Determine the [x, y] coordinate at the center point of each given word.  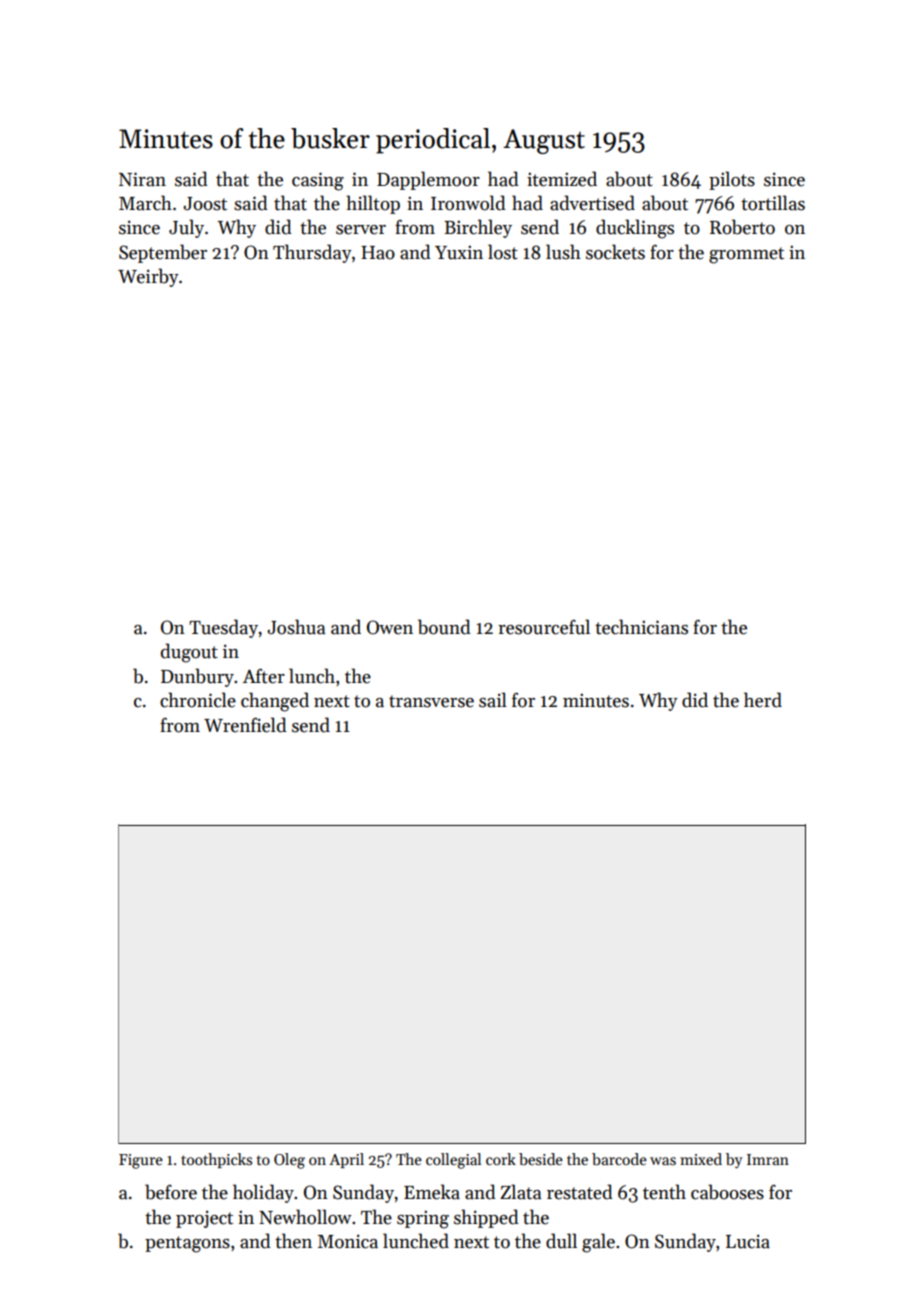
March [145, 203]
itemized [562, 179]
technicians [641, 627]
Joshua [296, 627]
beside [541, 1159]
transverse [431, 701]
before [171, 1192]
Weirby [148, 277]
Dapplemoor [428, 180]
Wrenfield [245, 725]
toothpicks [216, 1160]
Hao [378, 253]
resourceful [544, 627]
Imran [768, 1159]
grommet [746, 255]
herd [763, 700]
